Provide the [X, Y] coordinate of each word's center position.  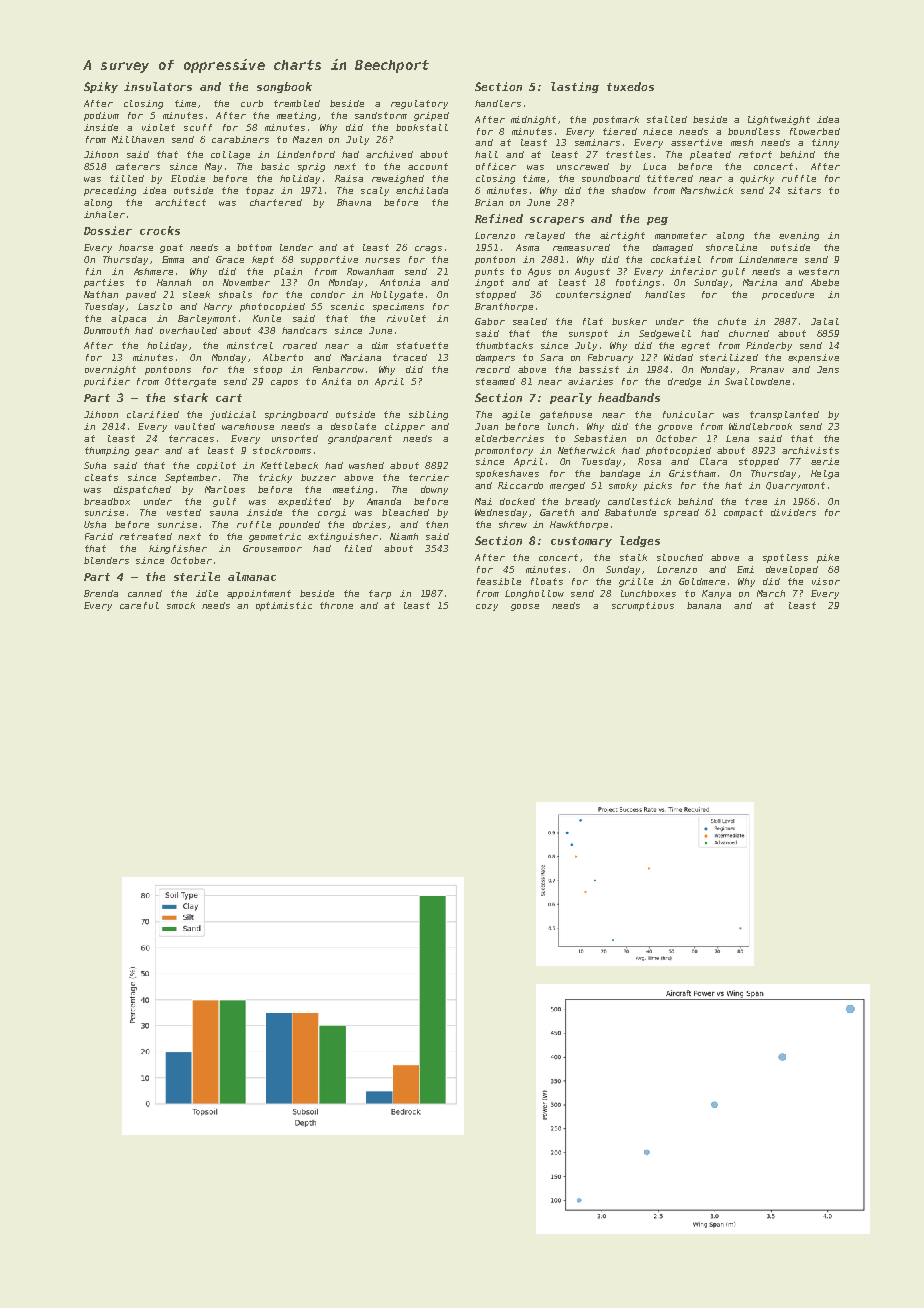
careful [139, 605]
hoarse [136, 247]
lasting [575, 87]
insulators [158, 86]
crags [428, 249]
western [819, 271]
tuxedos [630, 86]
